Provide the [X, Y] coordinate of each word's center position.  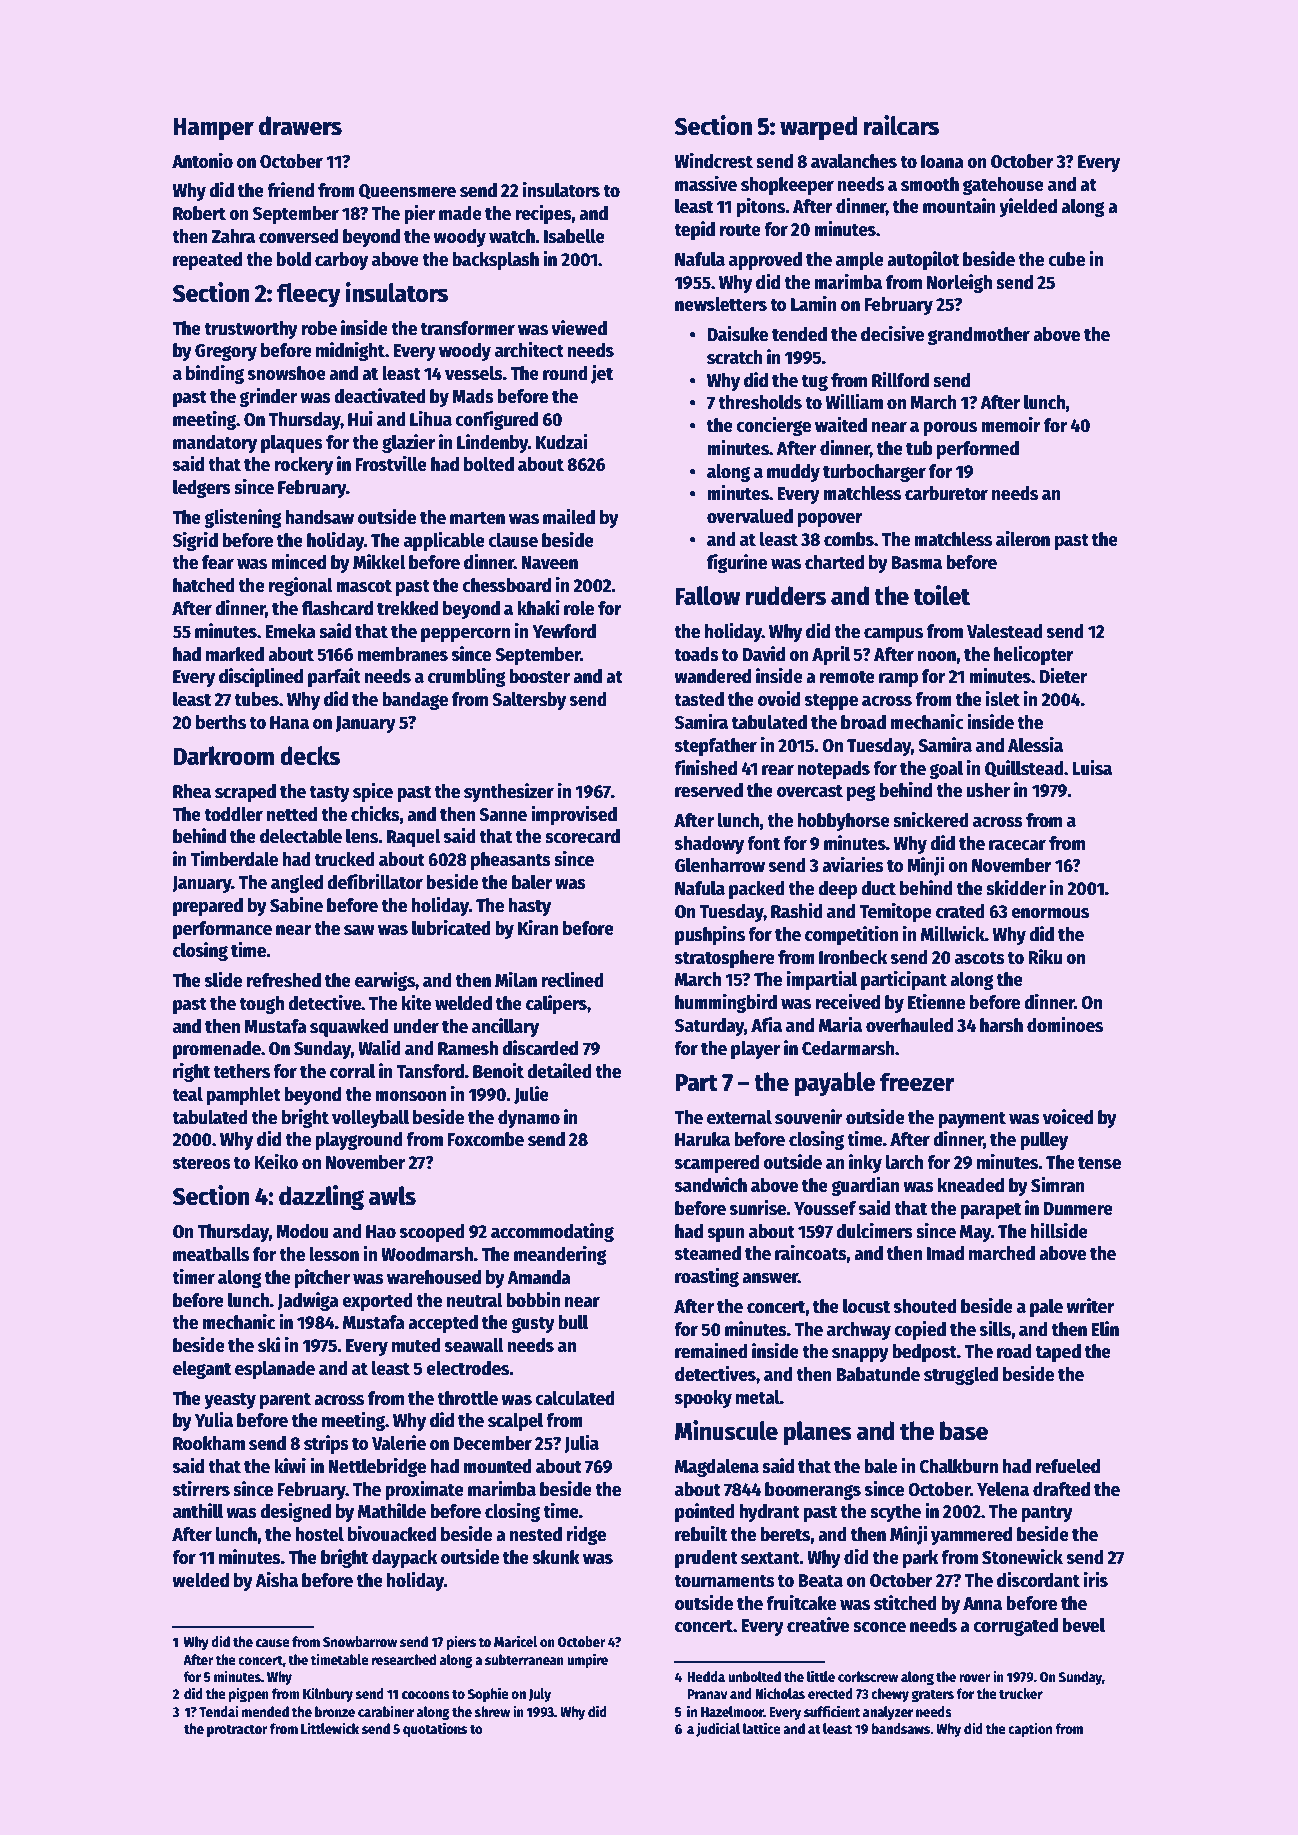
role [579, 608]
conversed [298, 236]
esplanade [275, 1370]
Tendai [218, 1711]
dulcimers [874, 1231]
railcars [901, 125]
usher [988, 790]
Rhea [192, 791]
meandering [560, 1255]
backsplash [495, 261]
